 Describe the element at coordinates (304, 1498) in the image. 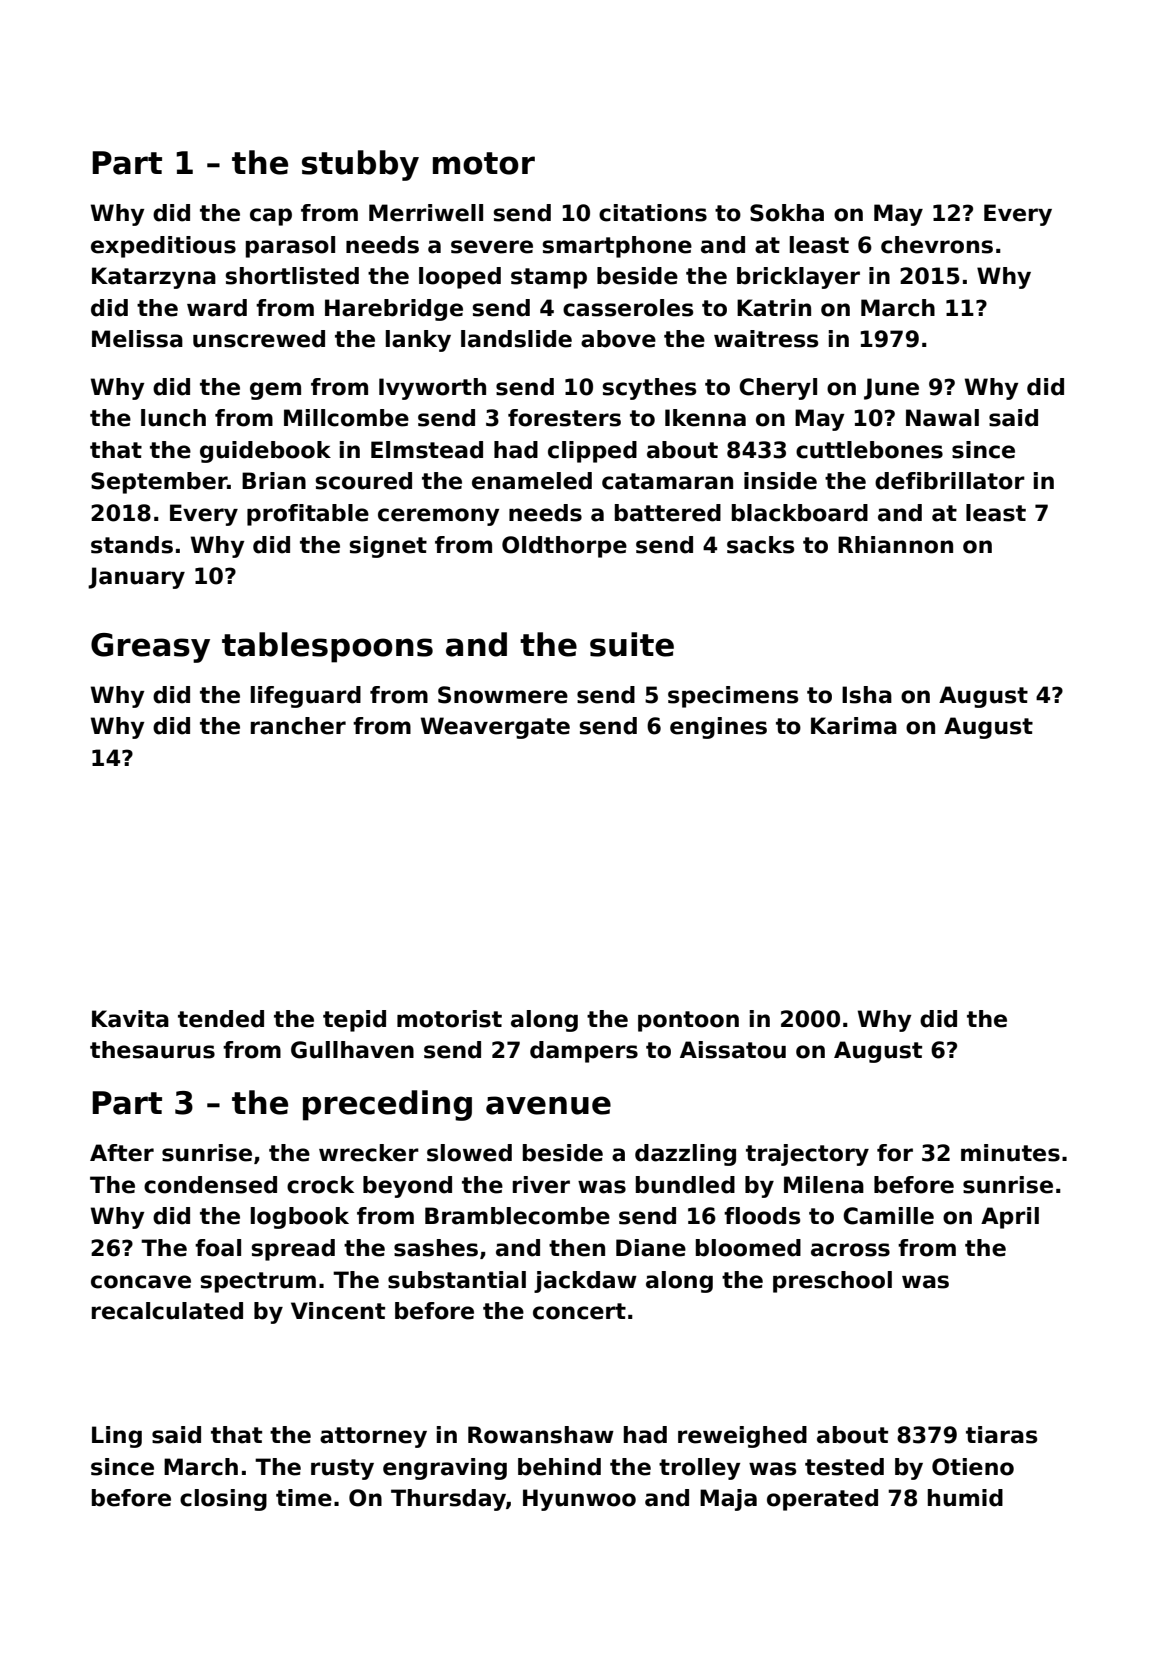

I see `time` at that location.
